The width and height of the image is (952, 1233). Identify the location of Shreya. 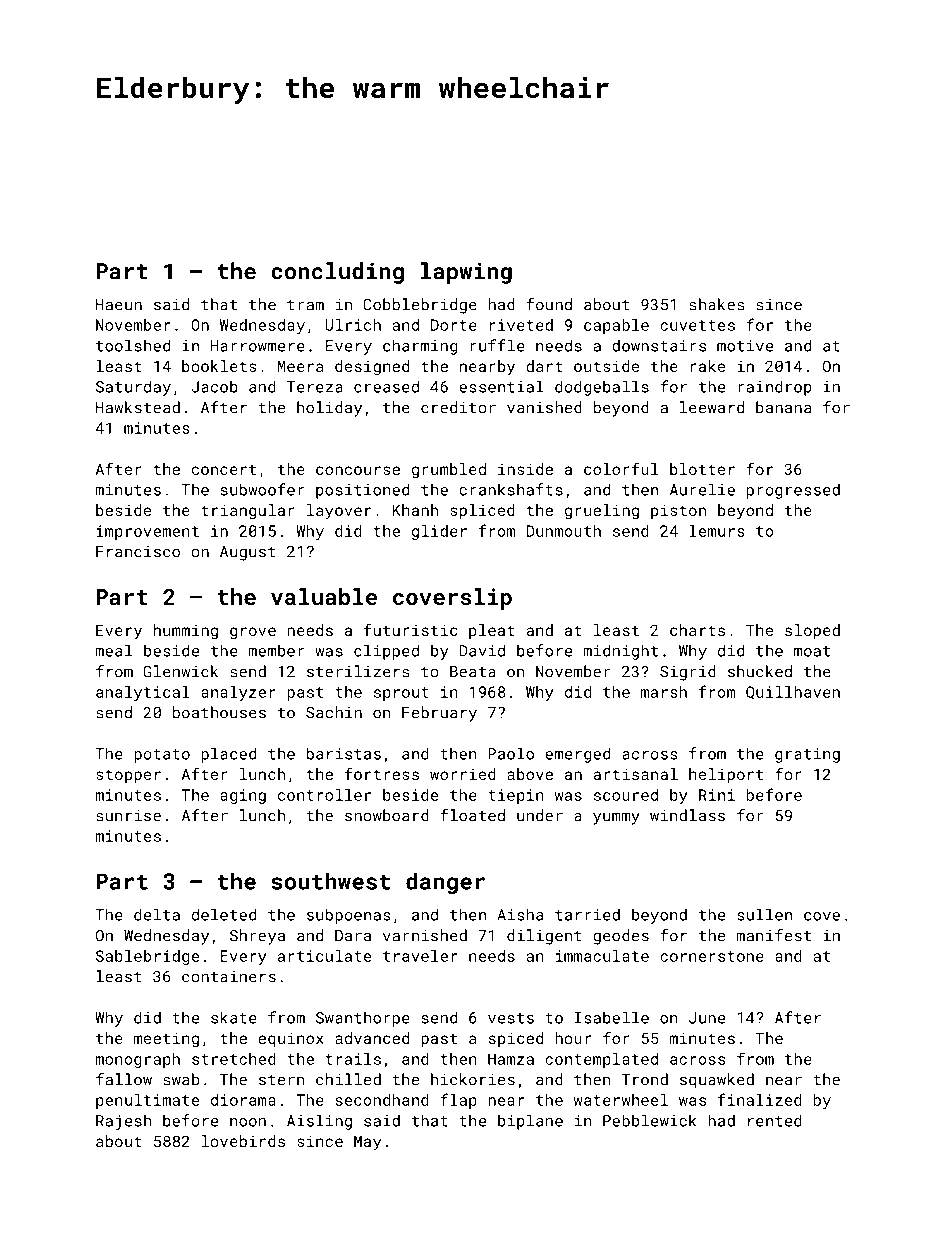
(257, 937).
